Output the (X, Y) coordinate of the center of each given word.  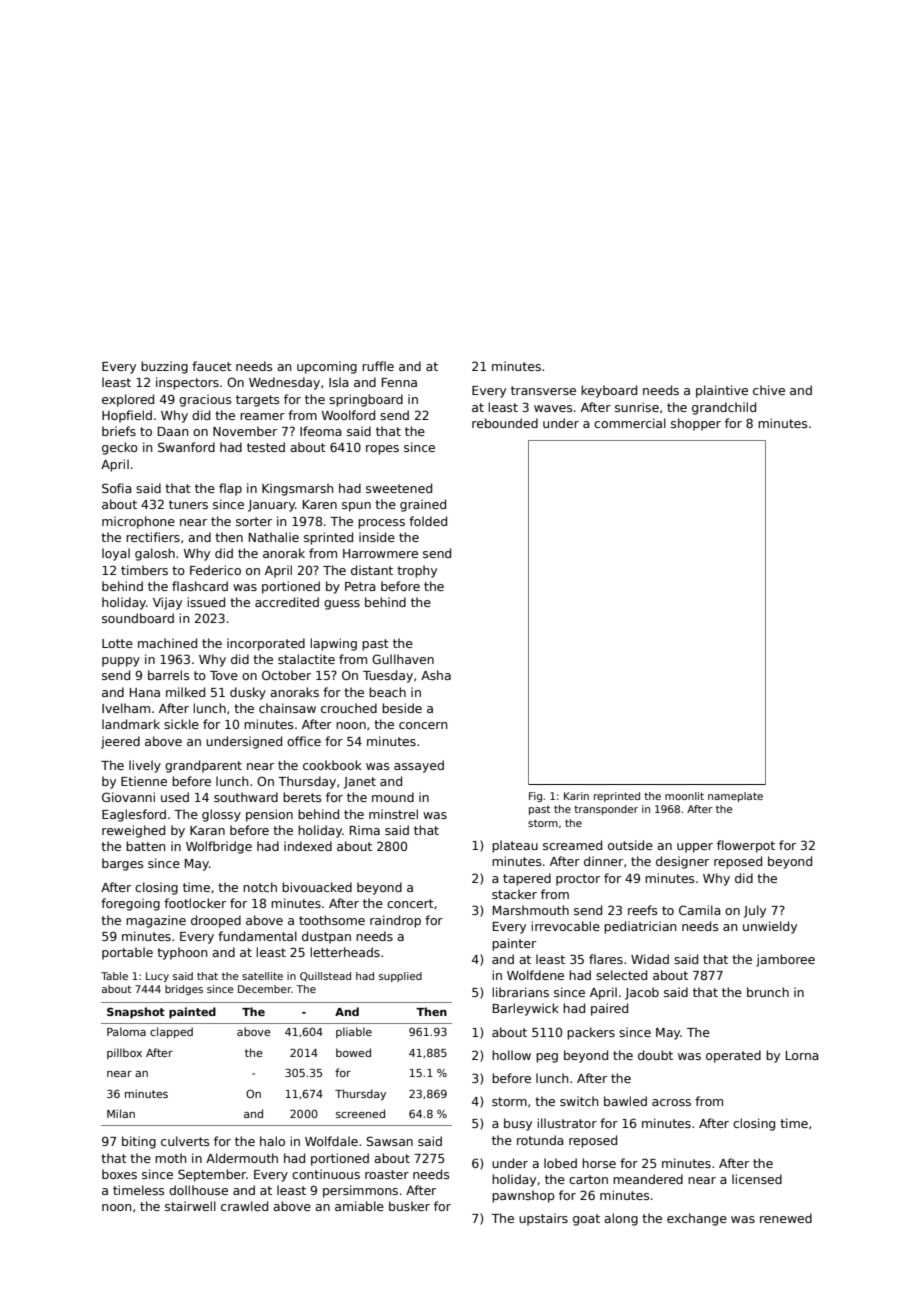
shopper (696, 424)
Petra (360, 586)
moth (170, 1158)
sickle (181, 724)
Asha (436, 675)
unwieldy (770, 927)
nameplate (735, 797)
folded (428, 521)
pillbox (124, 1053)
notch (260, 887)
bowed (353, 1052)
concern (423, 725)
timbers (144, 570)
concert (410, 903)
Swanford (186, 447)
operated (733, 1056)
